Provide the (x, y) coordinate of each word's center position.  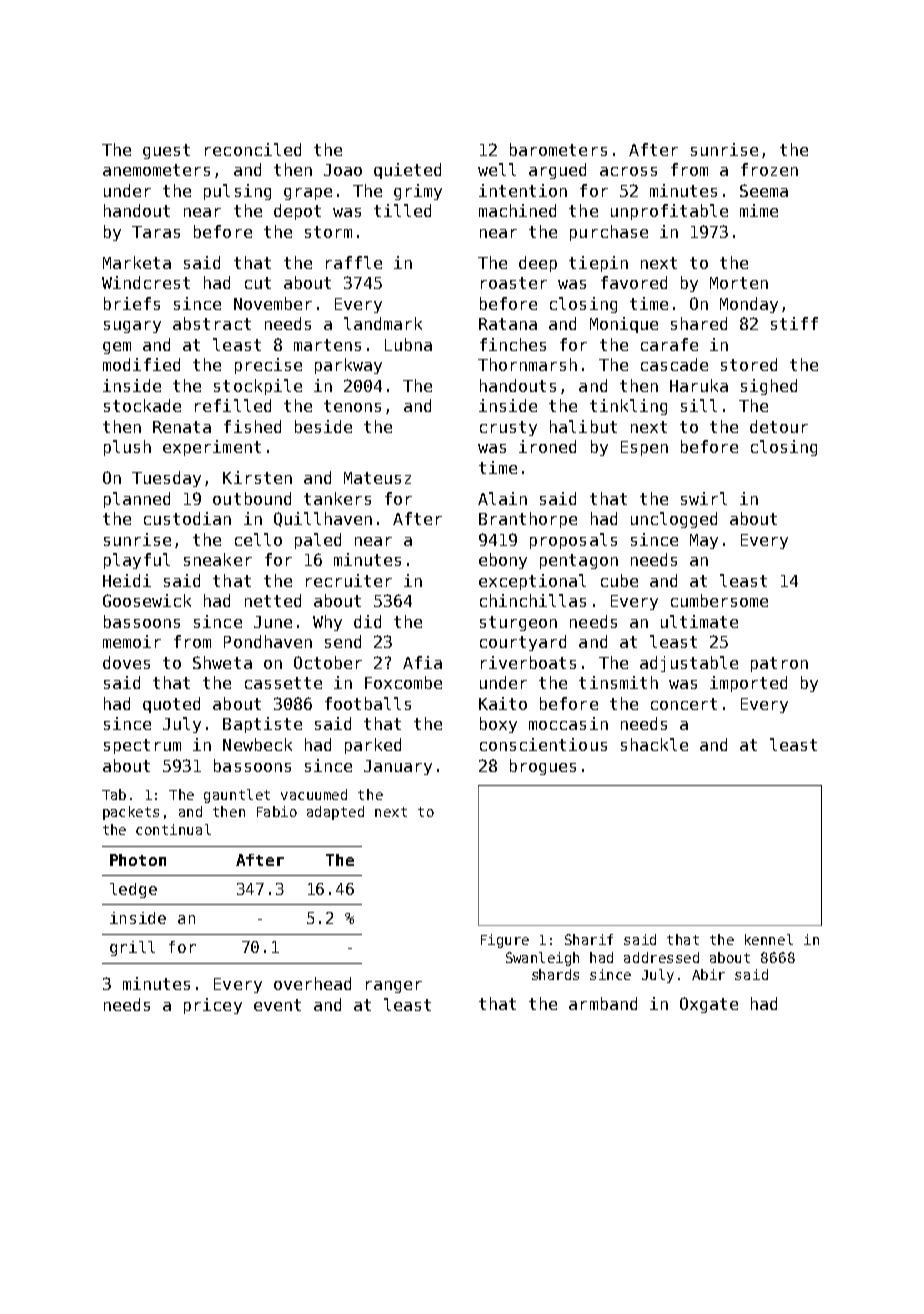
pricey (213, 1006)
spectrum (142, 746)
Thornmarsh (527, 364)
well (497, 169)
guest (166, 151)
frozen (769, 169)
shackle (654, 744)
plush (127, 448)
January (398, 767)
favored (634, 282)
